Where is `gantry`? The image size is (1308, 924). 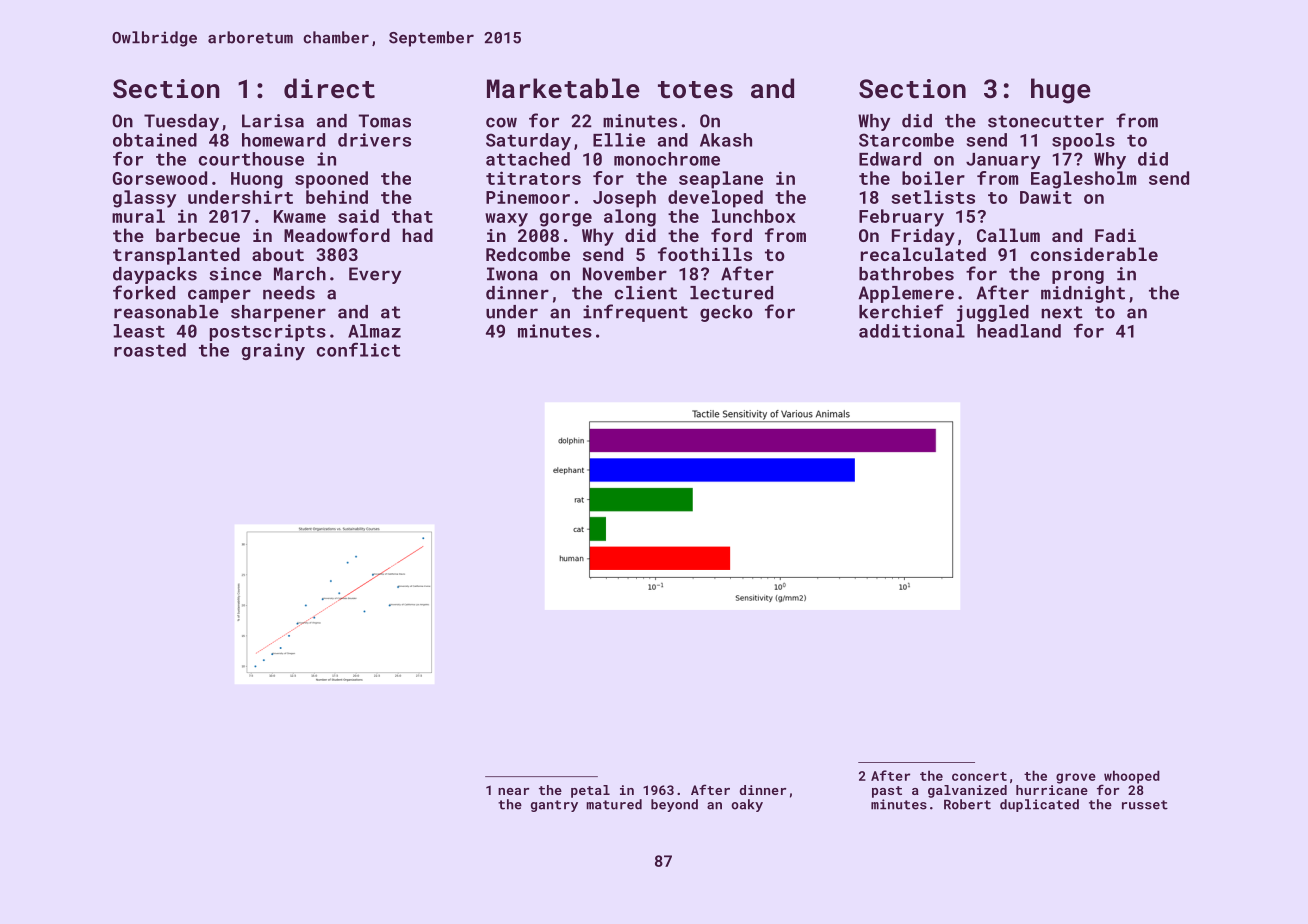
gantry is located at coordinates (554, 806).
